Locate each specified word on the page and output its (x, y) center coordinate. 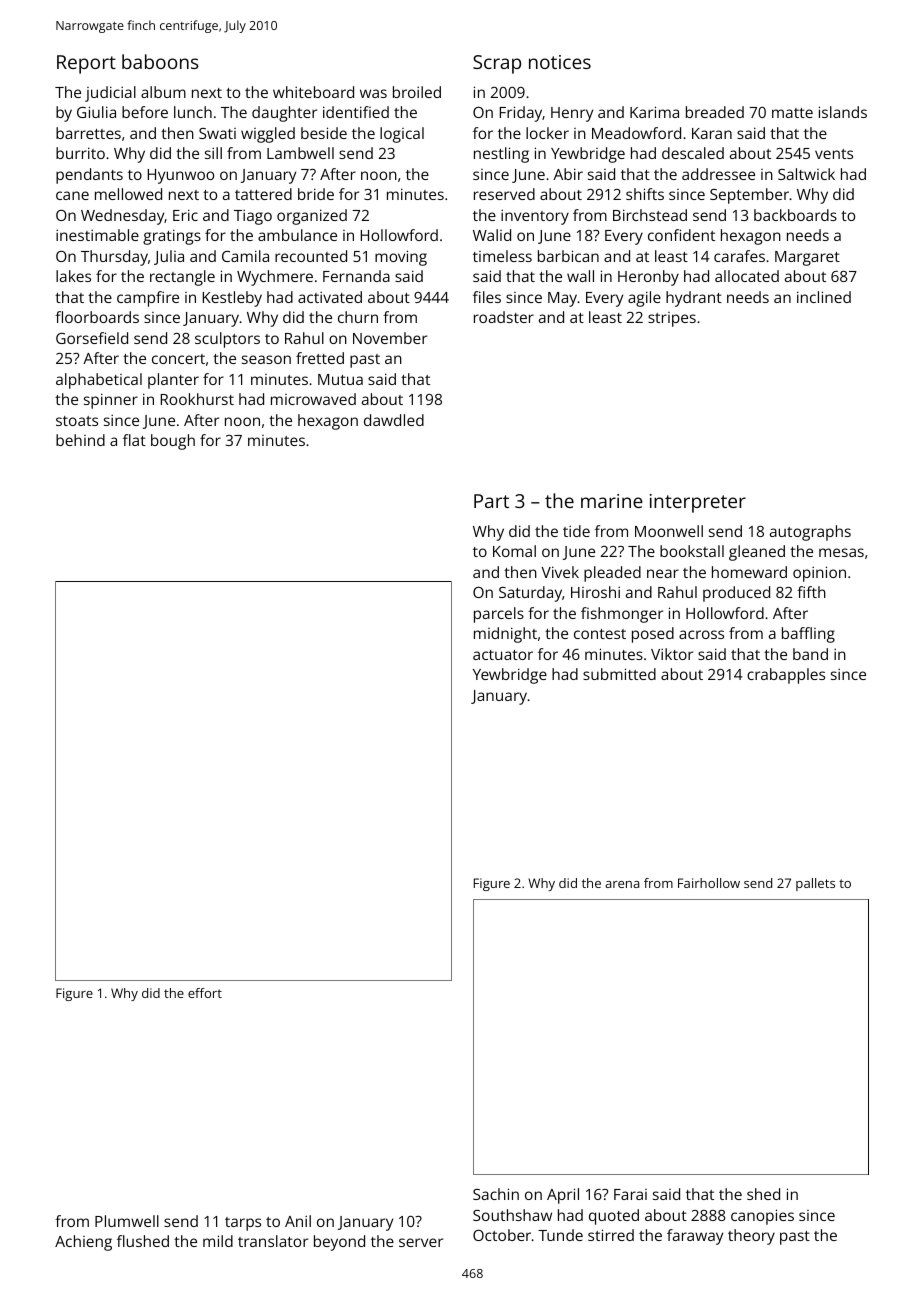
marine (612, 501)
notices (560, 62)
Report (86, 64)
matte (792, 113)
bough (173, 442)
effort (205, 993)
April (563, 1196)
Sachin (496, 1194)
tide (576, 531)
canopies (762, 1217)
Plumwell (127, 1221)
